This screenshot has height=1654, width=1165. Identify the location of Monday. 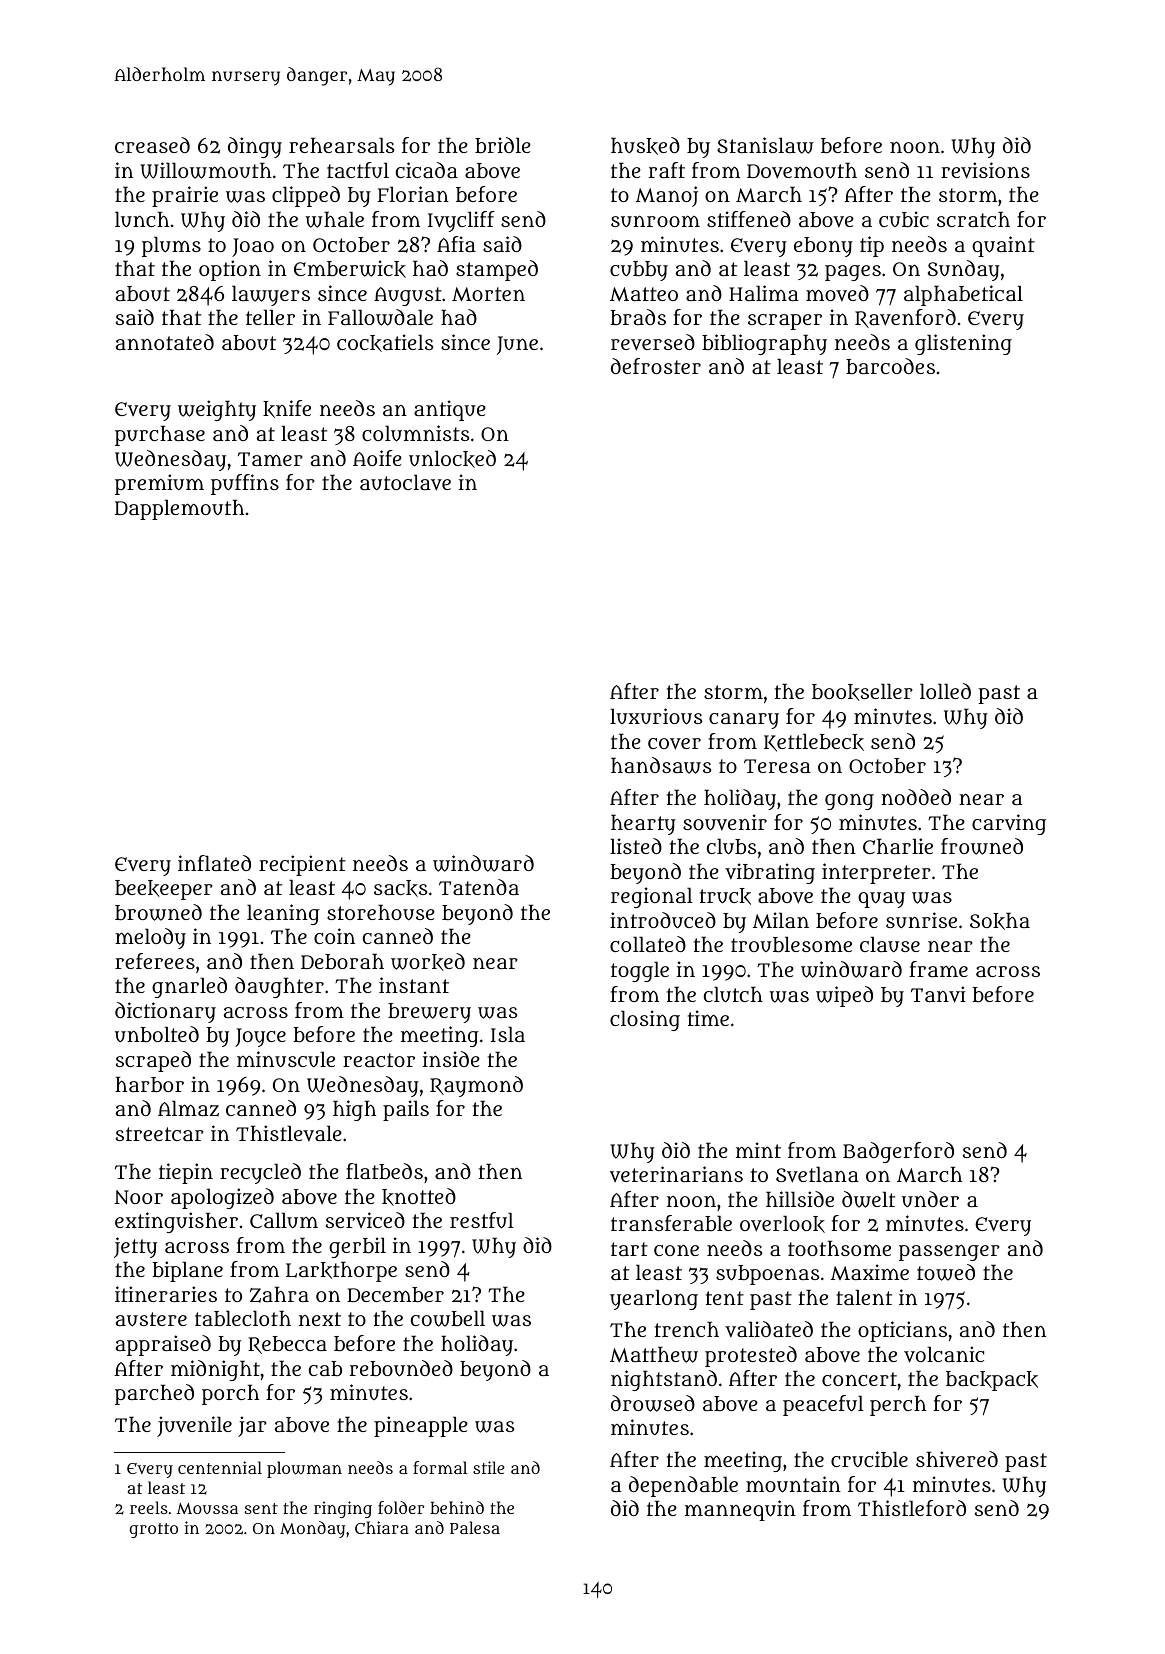
(312, 1529).
